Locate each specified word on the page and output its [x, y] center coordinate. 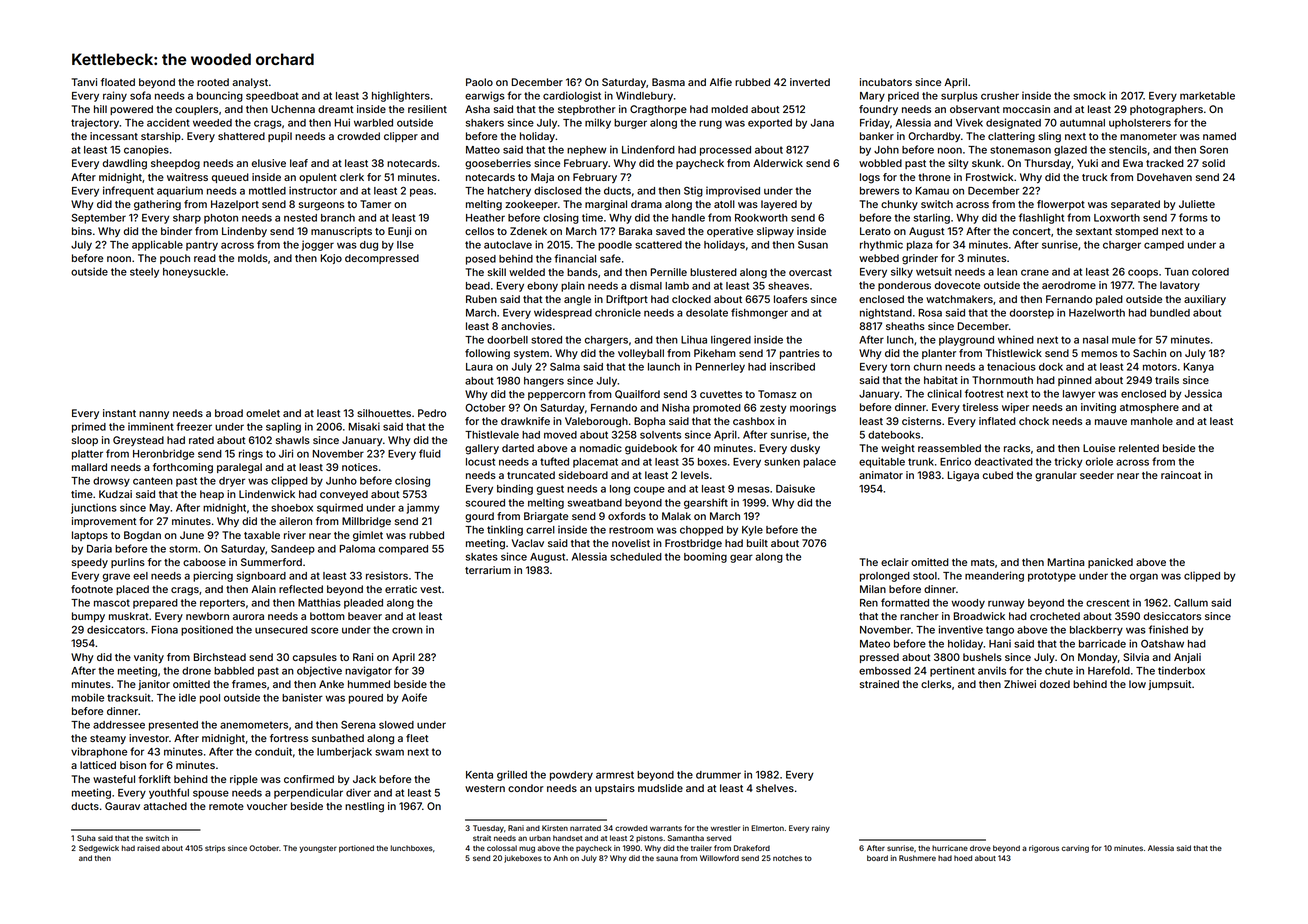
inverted [810, 82]
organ [1144, 577]
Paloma [357, 549]
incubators [886, 82]
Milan [873, 589]
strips [215, 849]
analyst [250, 83]
